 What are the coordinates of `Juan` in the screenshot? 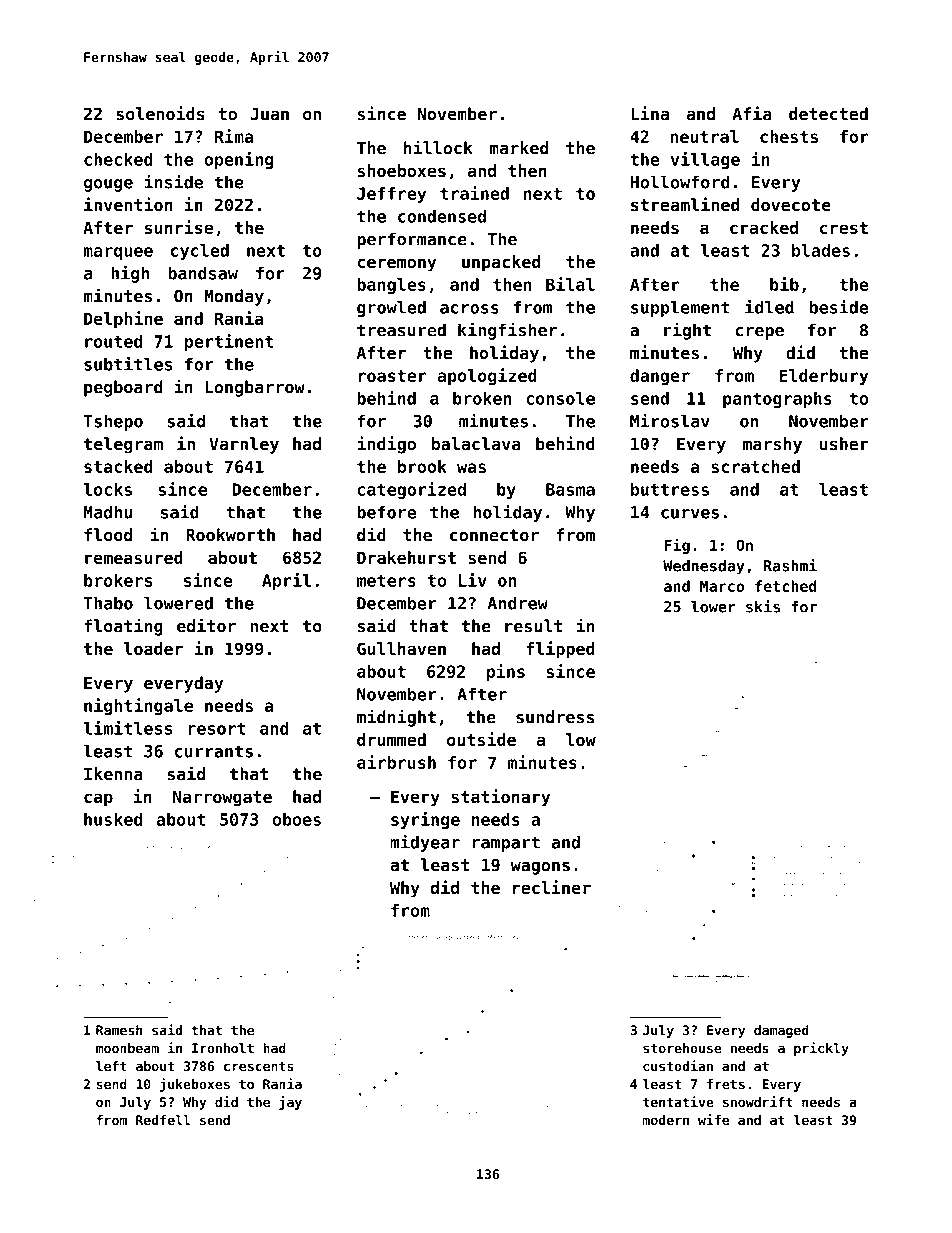 It's located at (269, 114).
